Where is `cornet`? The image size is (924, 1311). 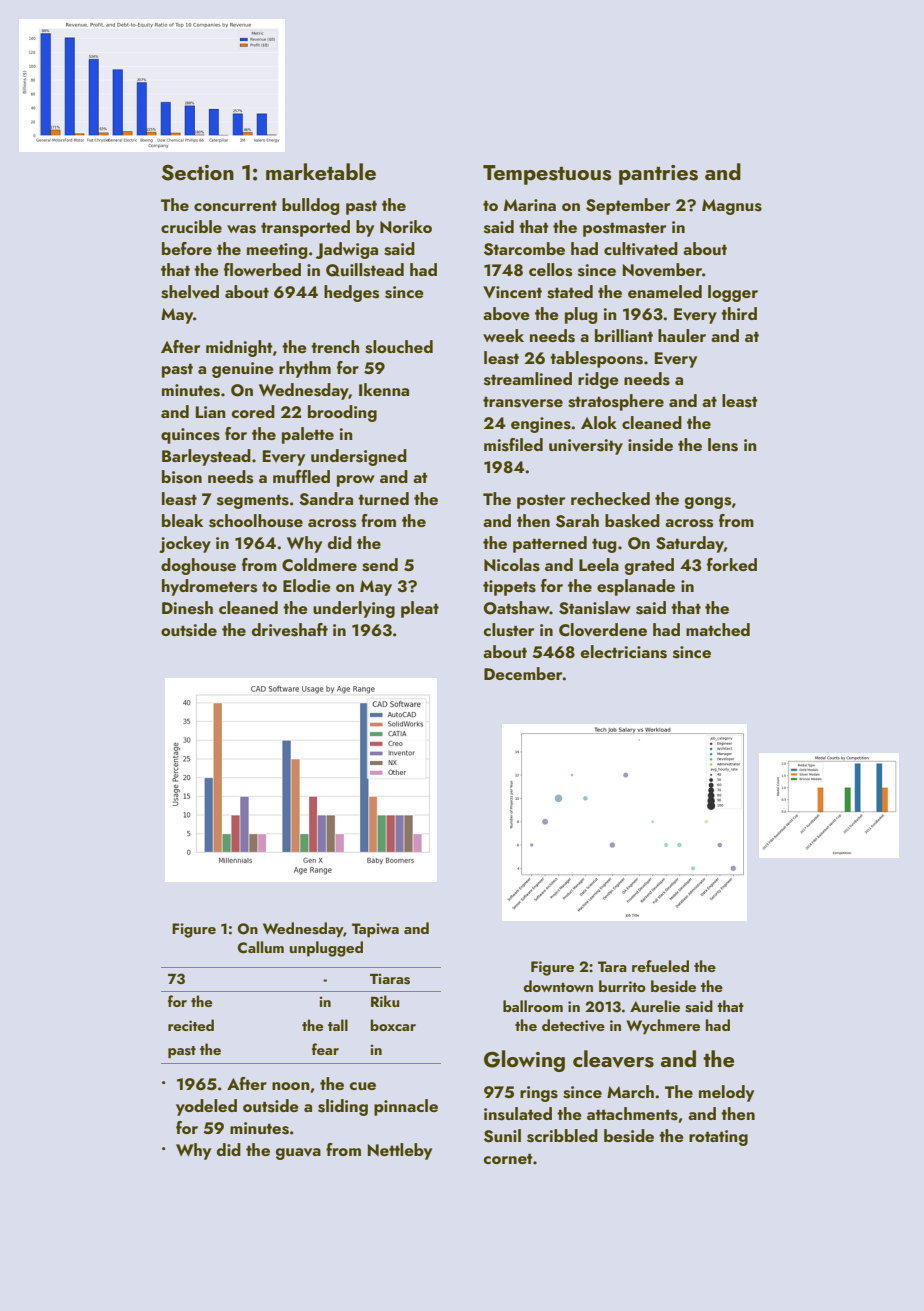 cornet is located at coordinates (508, 1158).
